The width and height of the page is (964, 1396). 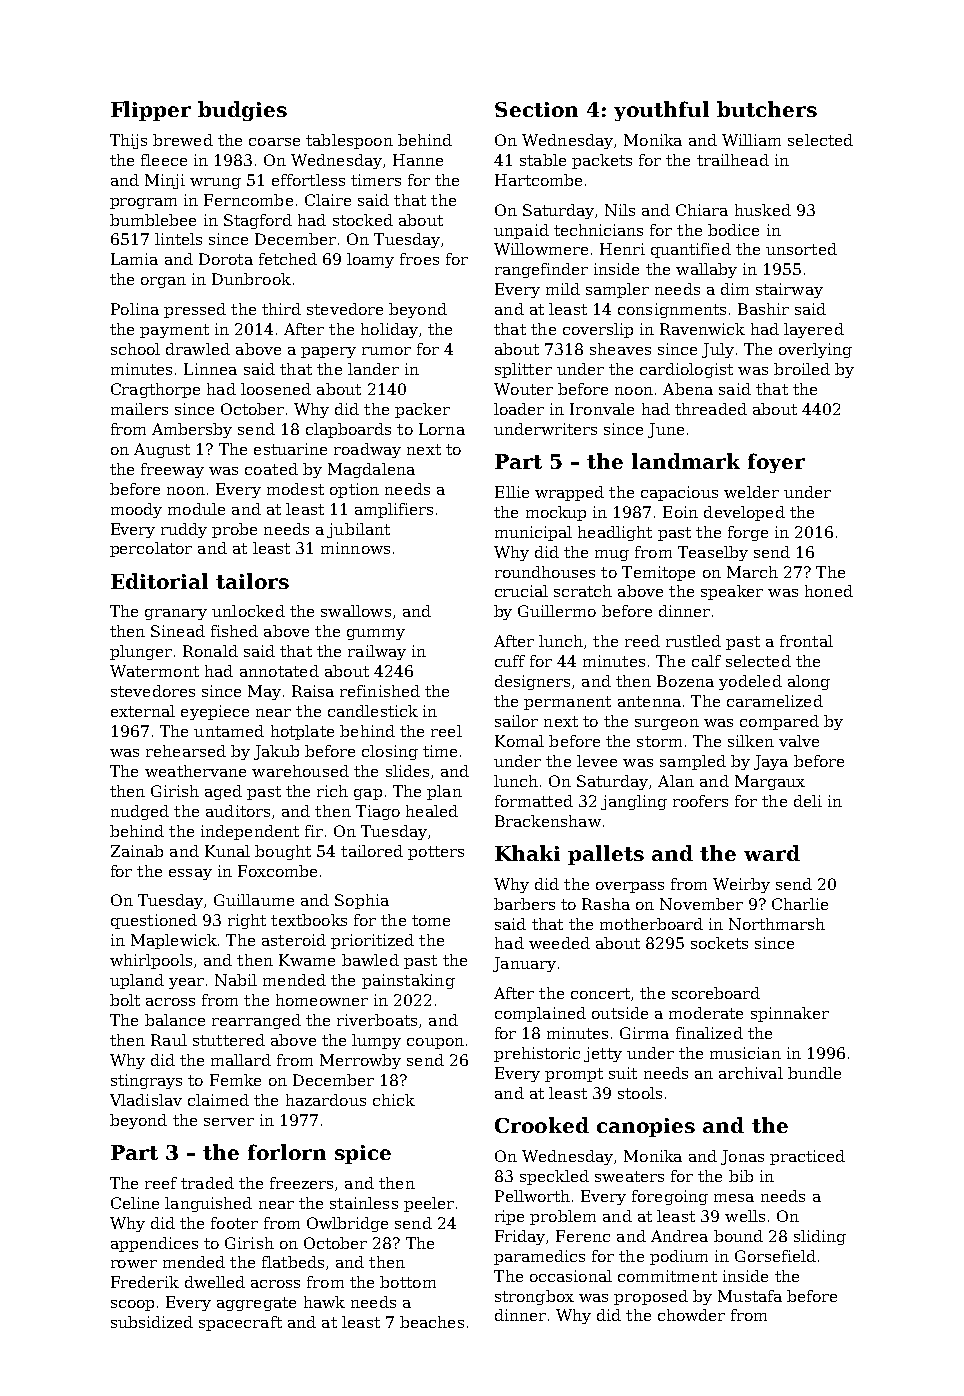 What do you see at coordinates (195, 310) in the page?
I see `pressed` at bounding box center [195, 310].
